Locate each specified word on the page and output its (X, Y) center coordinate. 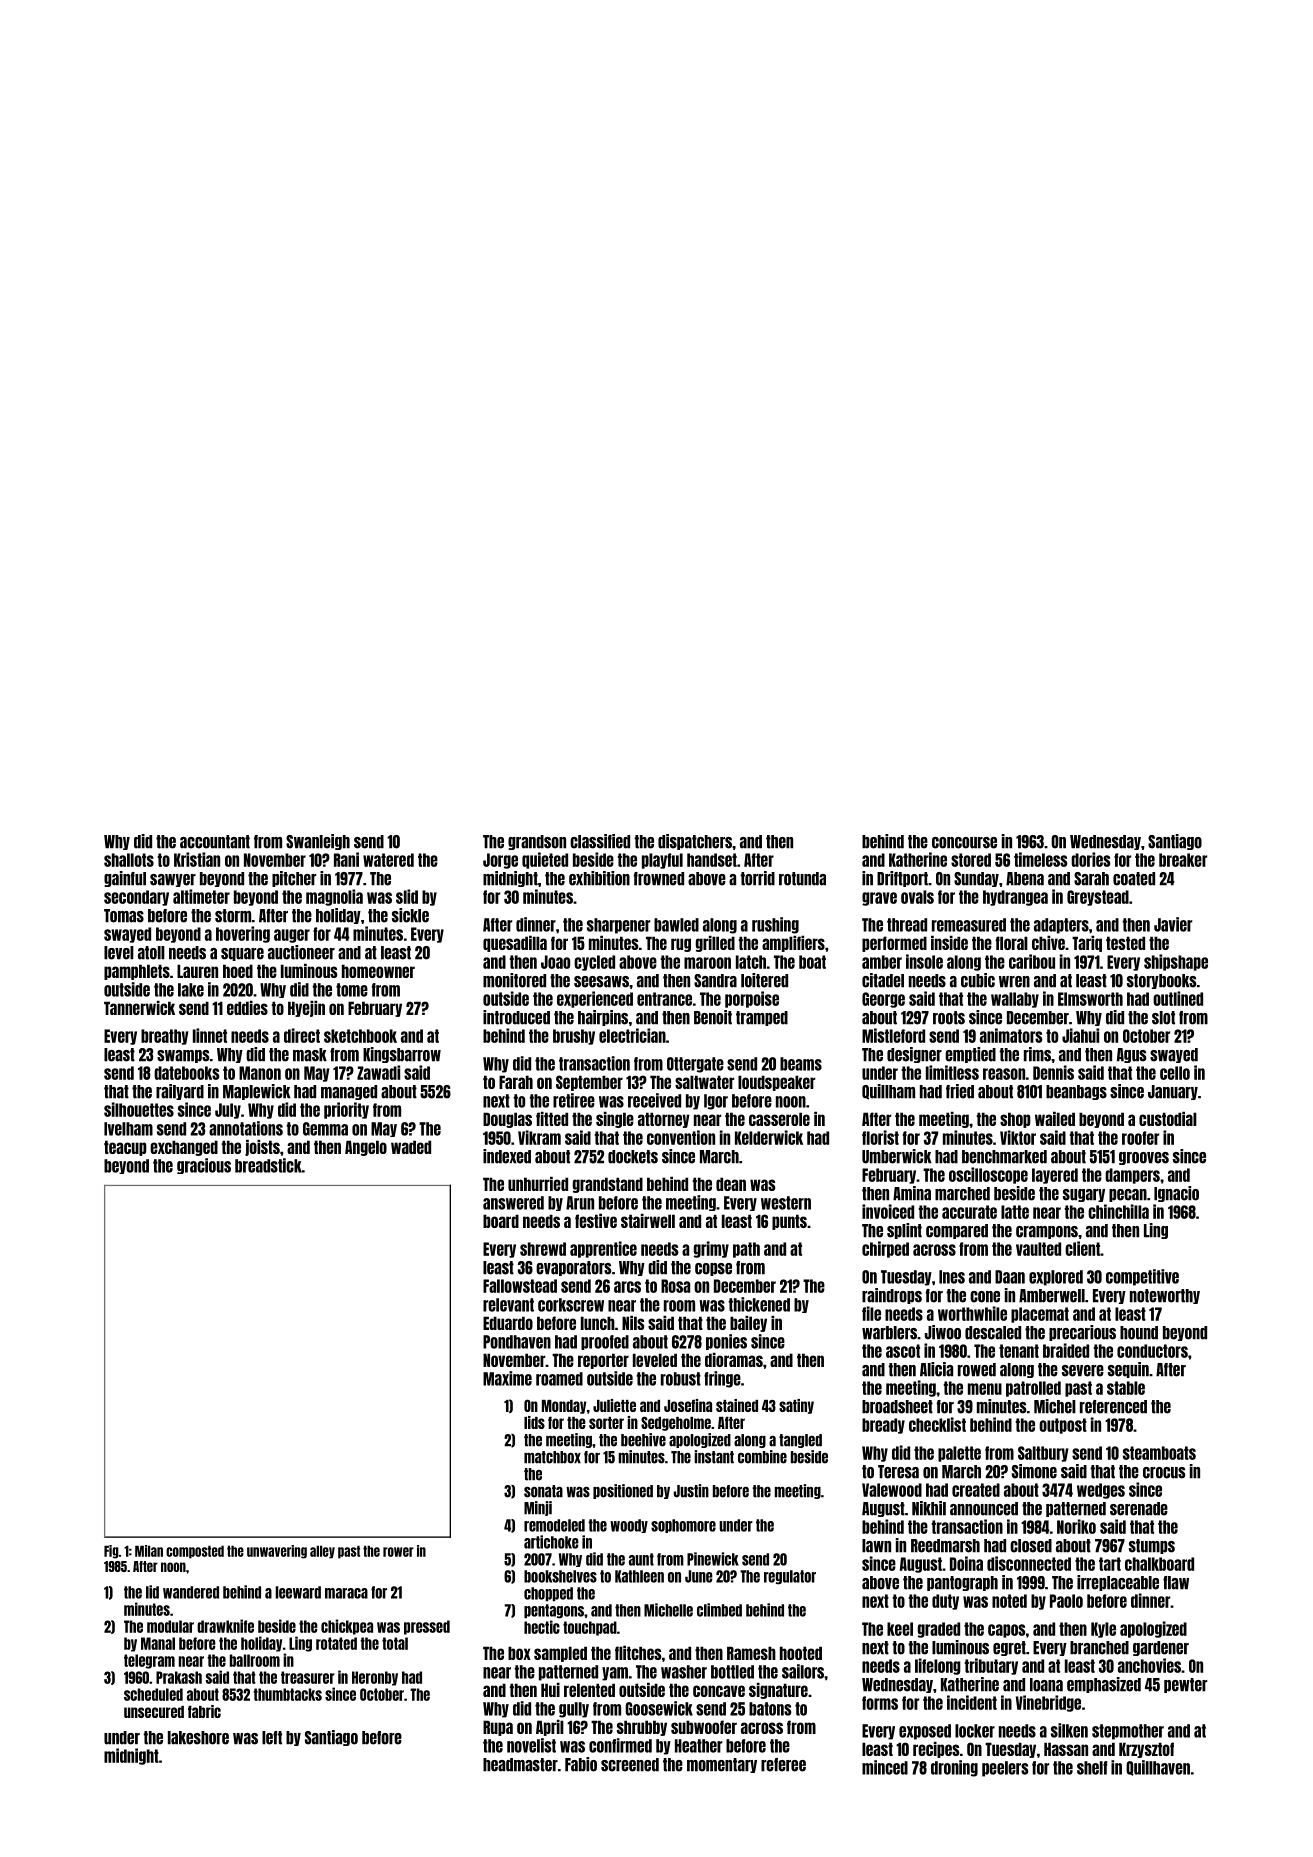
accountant (215, 842)
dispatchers (695, 842)
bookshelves (560, 1576)
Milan (149, 1551)
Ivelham (128, 1129)
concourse (964, 843)
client (1082, 1248)
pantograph (962, 1583)
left (272, 1738)
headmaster (520, 1765)
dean (731, 1184)
